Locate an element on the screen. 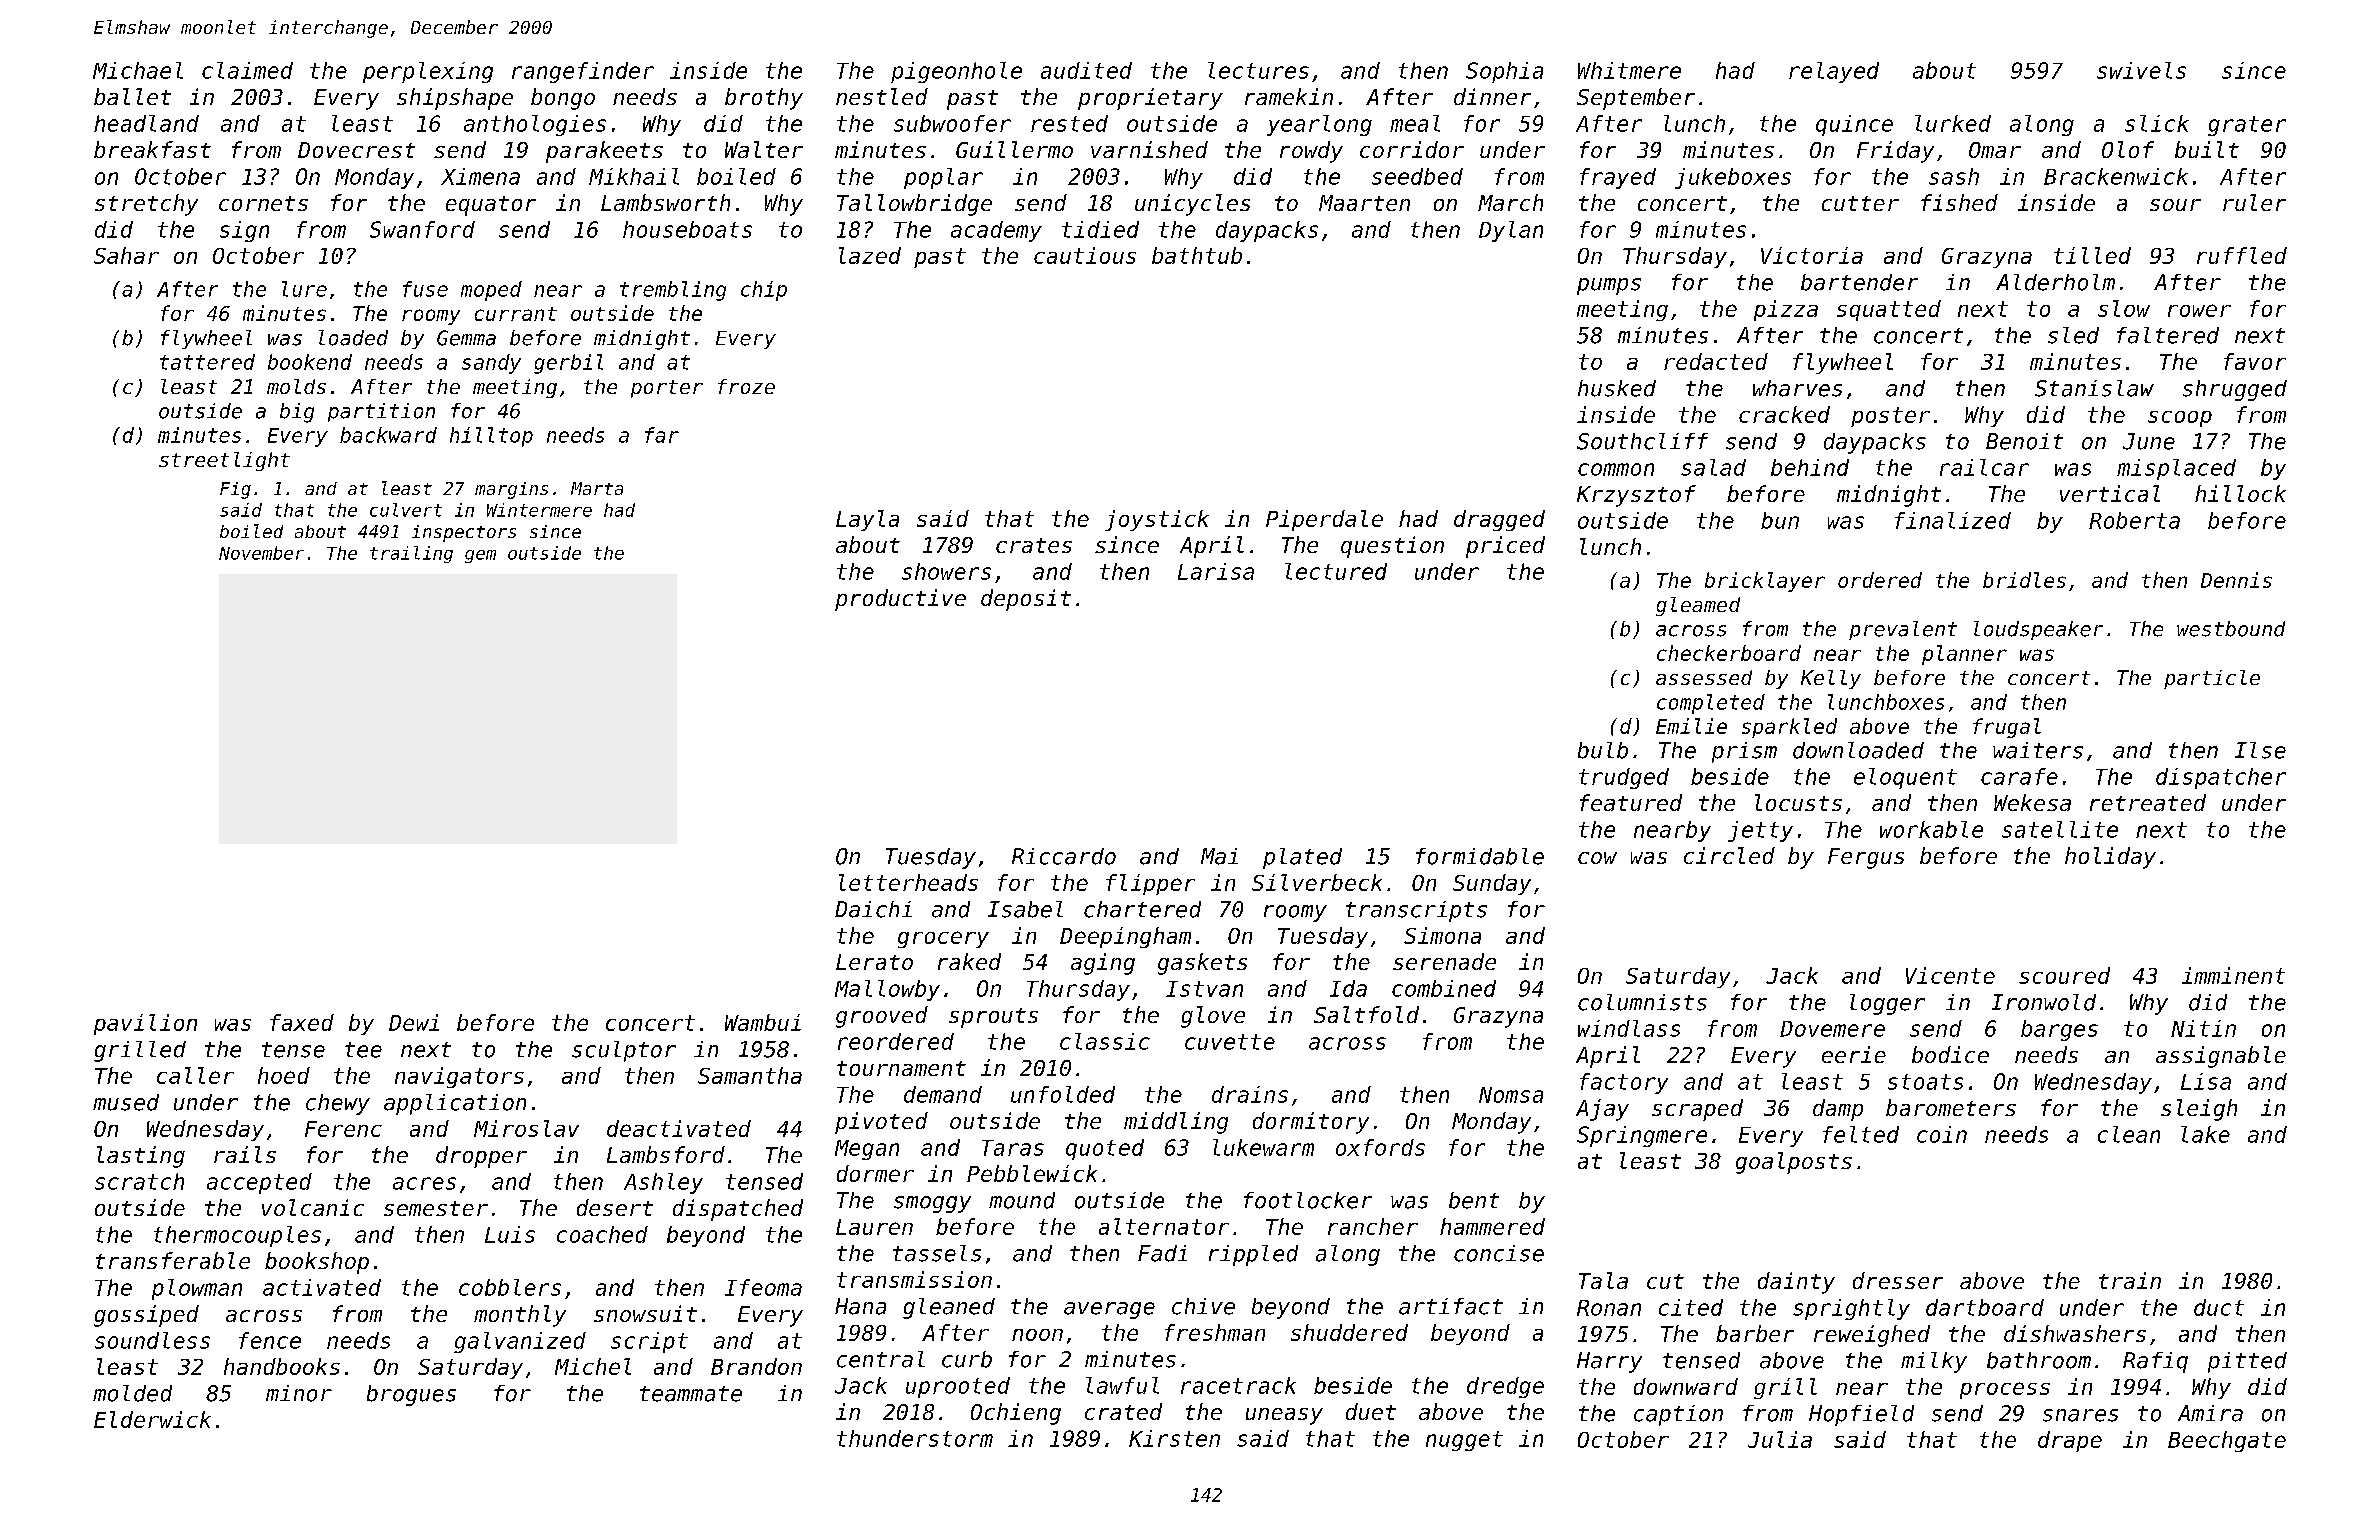 The image size is (2380, 1540). bathtub is located at coordinates (1197, 255).
